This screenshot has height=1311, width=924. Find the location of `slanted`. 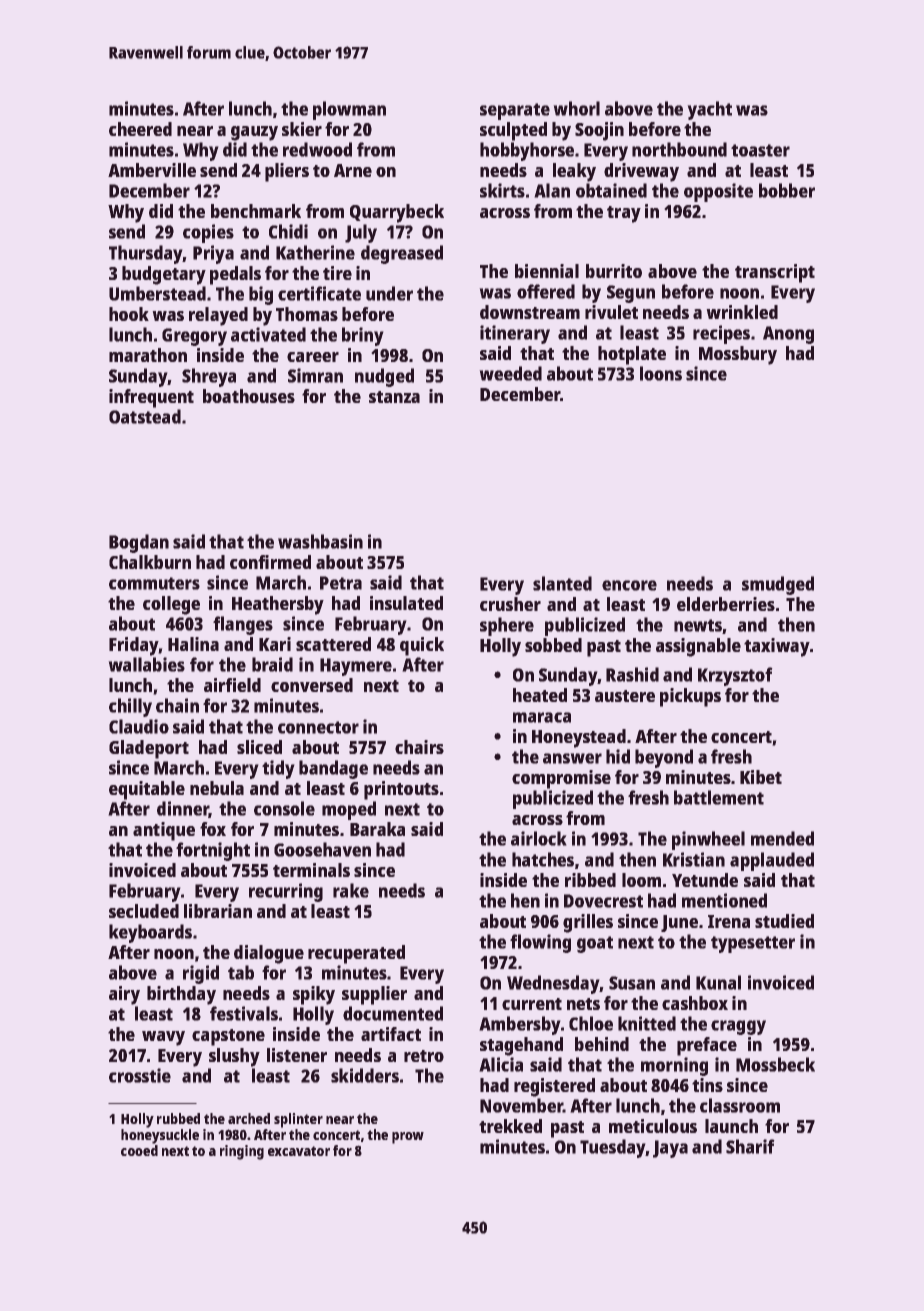

slanted is located at coordinates (562, 583).
